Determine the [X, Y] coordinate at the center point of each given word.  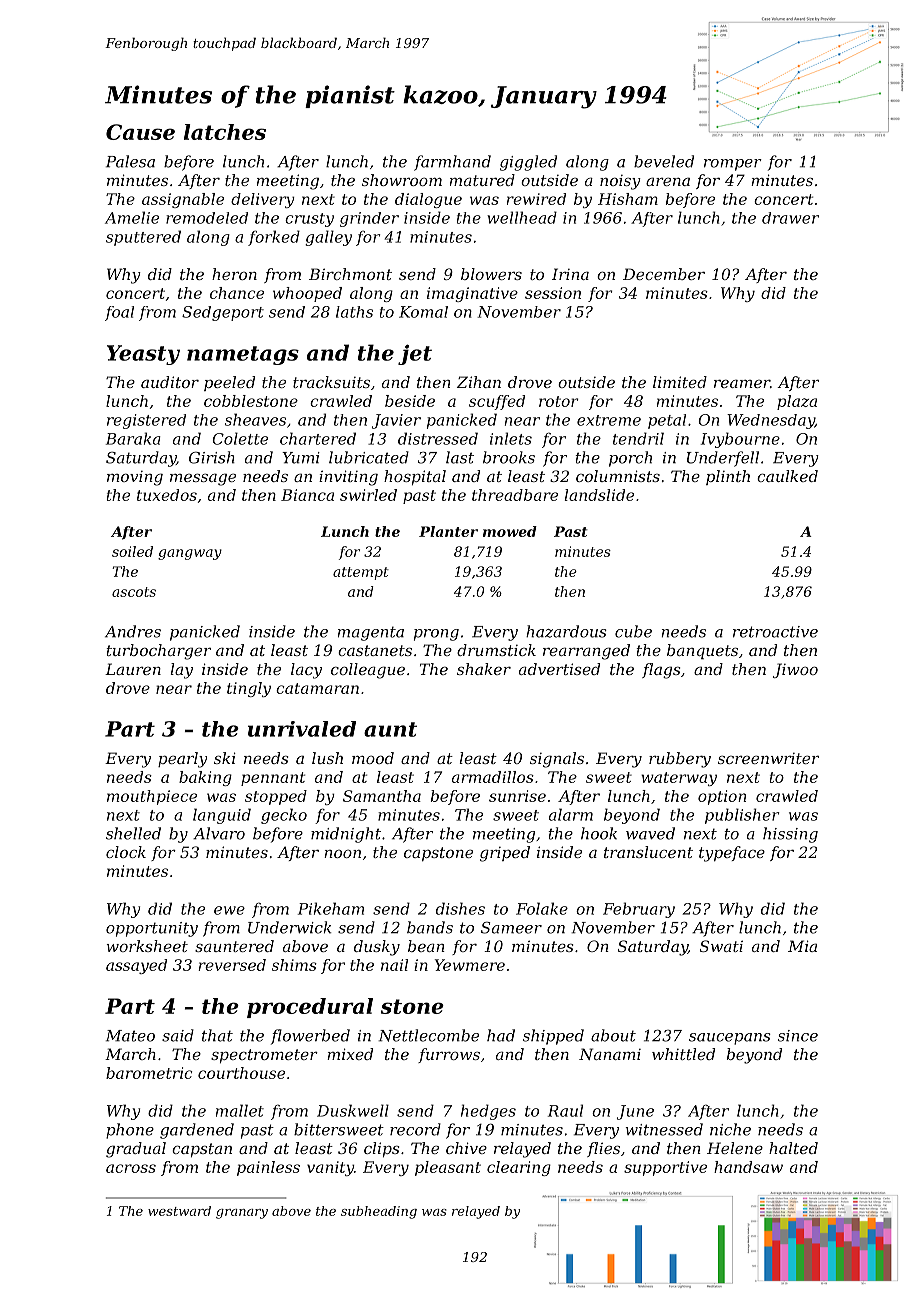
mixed [350, 1054]
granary [242, 1214]
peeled [229, 383]
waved [650, 833]
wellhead [522, 217]
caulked [787, 476]
